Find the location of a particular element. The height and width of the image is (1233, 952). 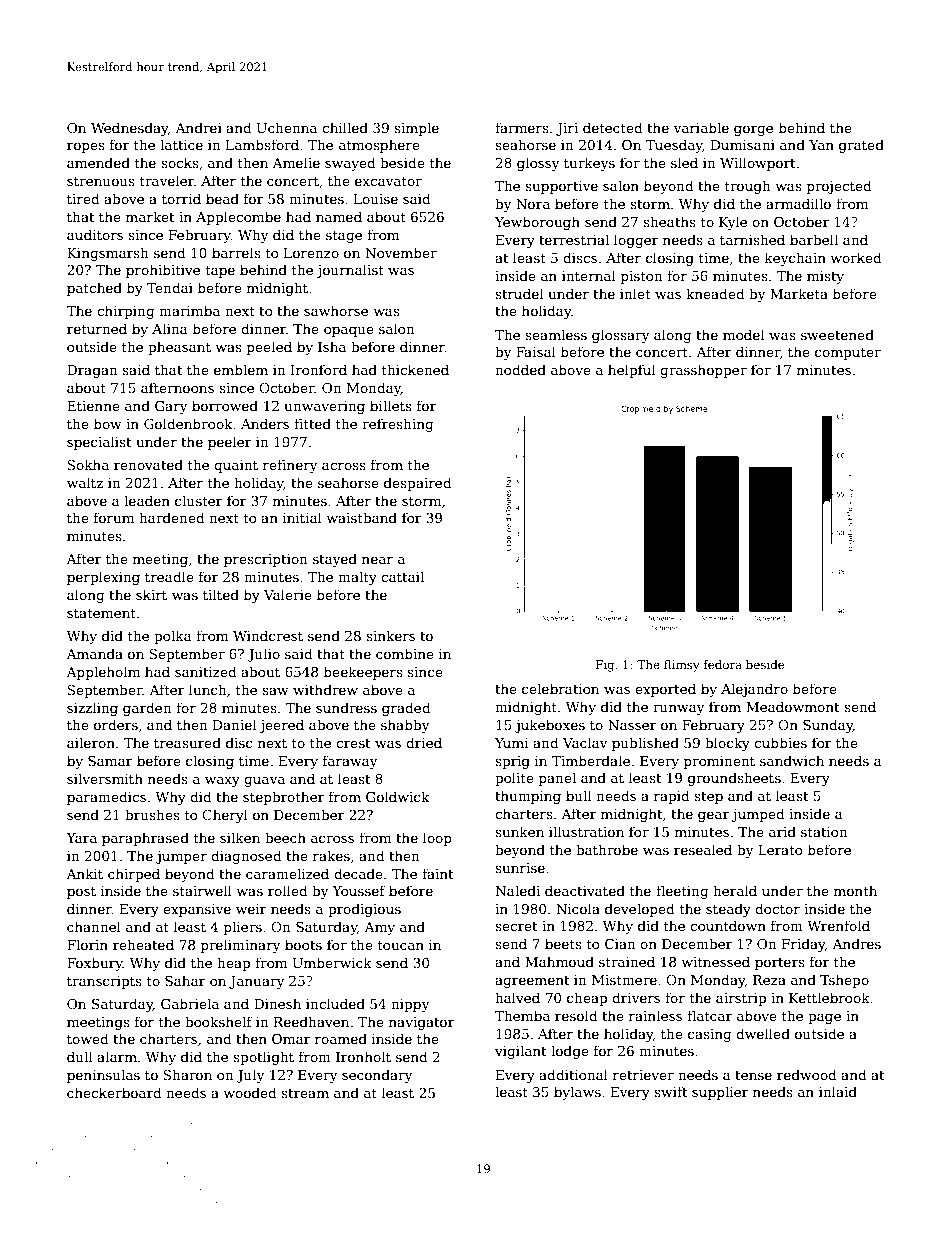

strudel is located at coordinates (519, 293).
